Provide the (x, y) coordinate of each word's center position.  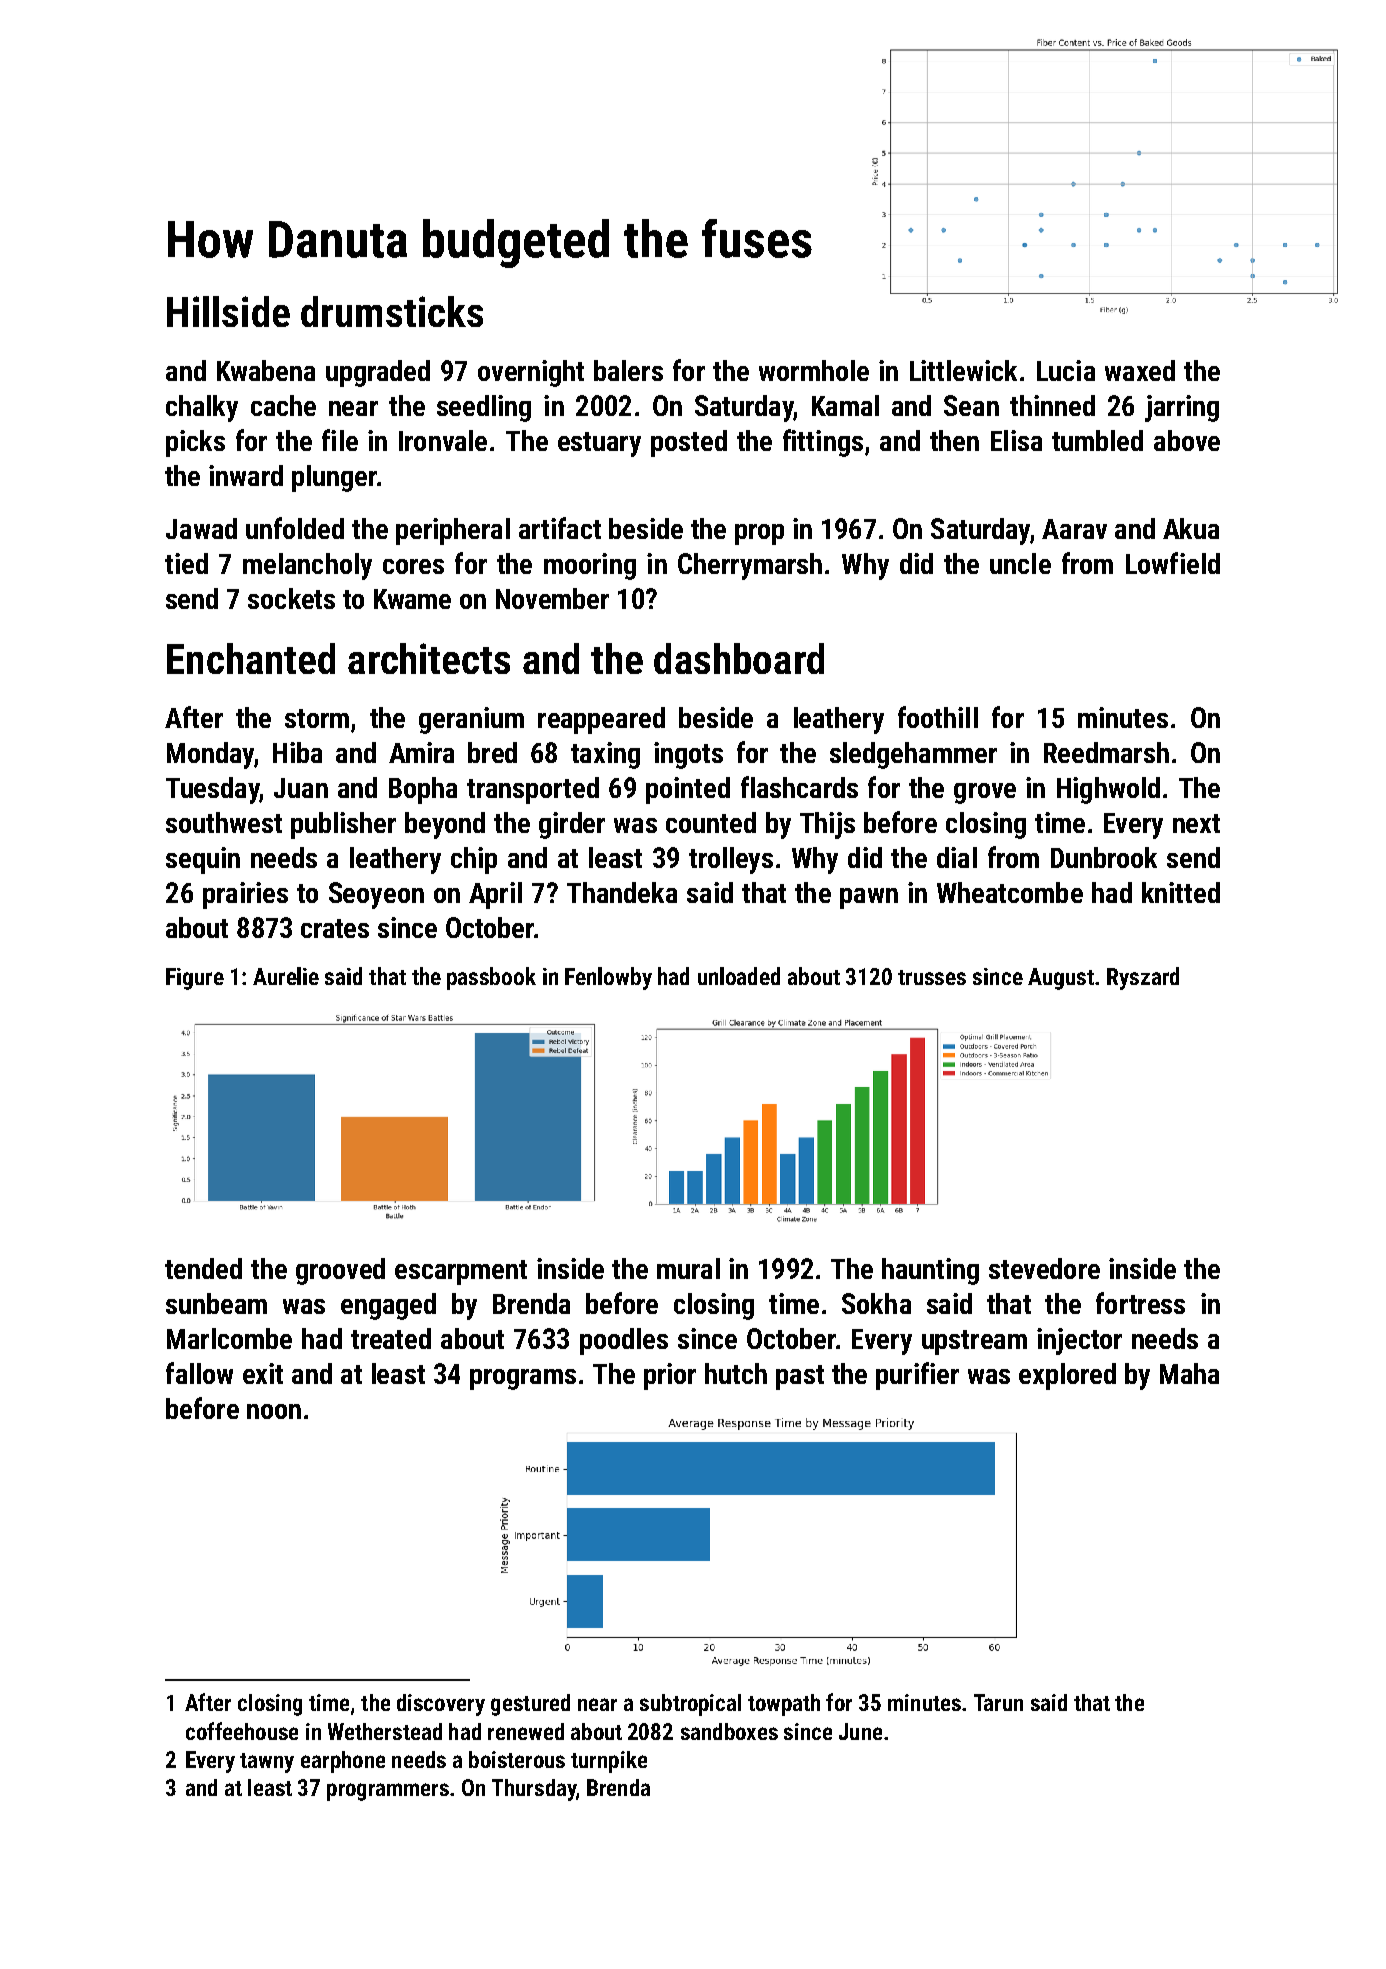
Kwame (412, 599)
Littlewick (963, 370)
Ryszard (1143, 978)
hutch (736, 1373)
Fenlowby (608, 978)
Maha (1189, 1373)
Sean (971, 405)
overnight (531, 373)
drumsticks (392, 311)
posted (689, 443)
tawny (267, 1763)
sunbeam (216, 1303)
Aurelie (286, 976)
